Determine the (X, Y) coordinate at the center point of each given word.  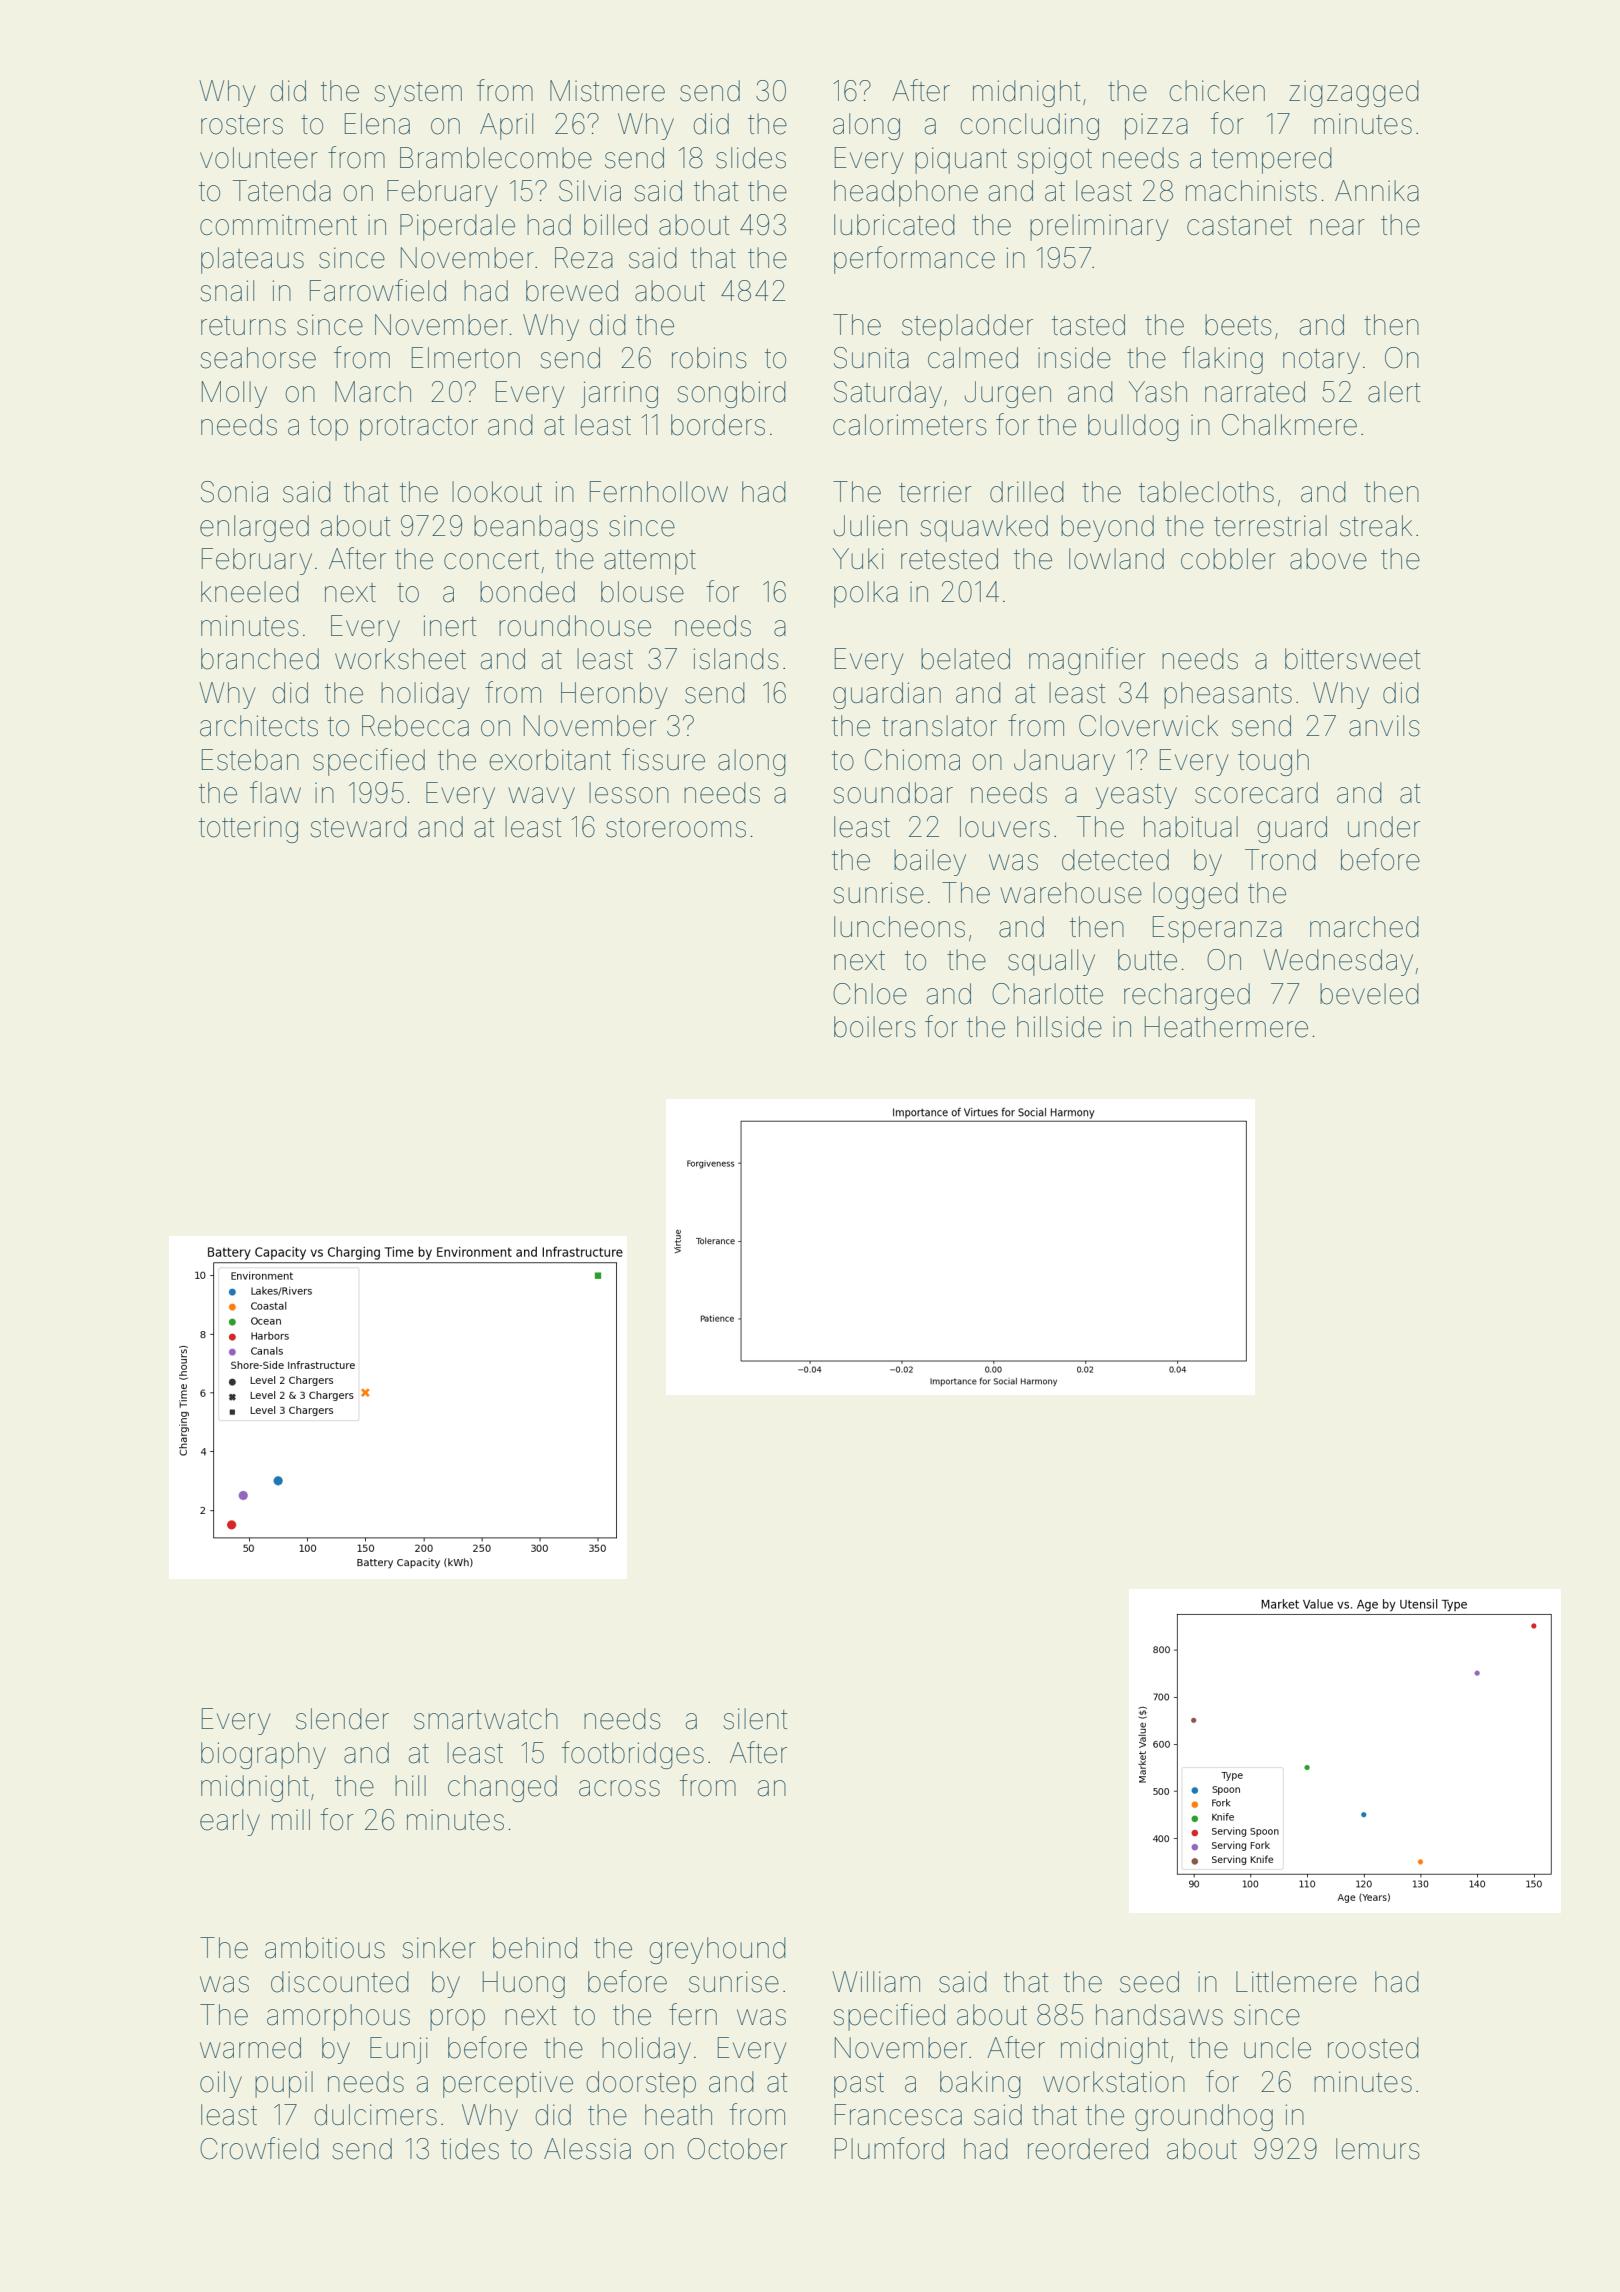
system (418, 94)
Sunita (871, 358)
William (876, 1982)
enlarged (254, 528)
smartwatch (486, 1719)
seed (1149, 1982)
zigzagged (1354, 93)
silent (755, 1719)
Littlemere (1296, 1982)
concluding (1029, 126)
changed (502, 1788)
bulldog (1133, 427)
